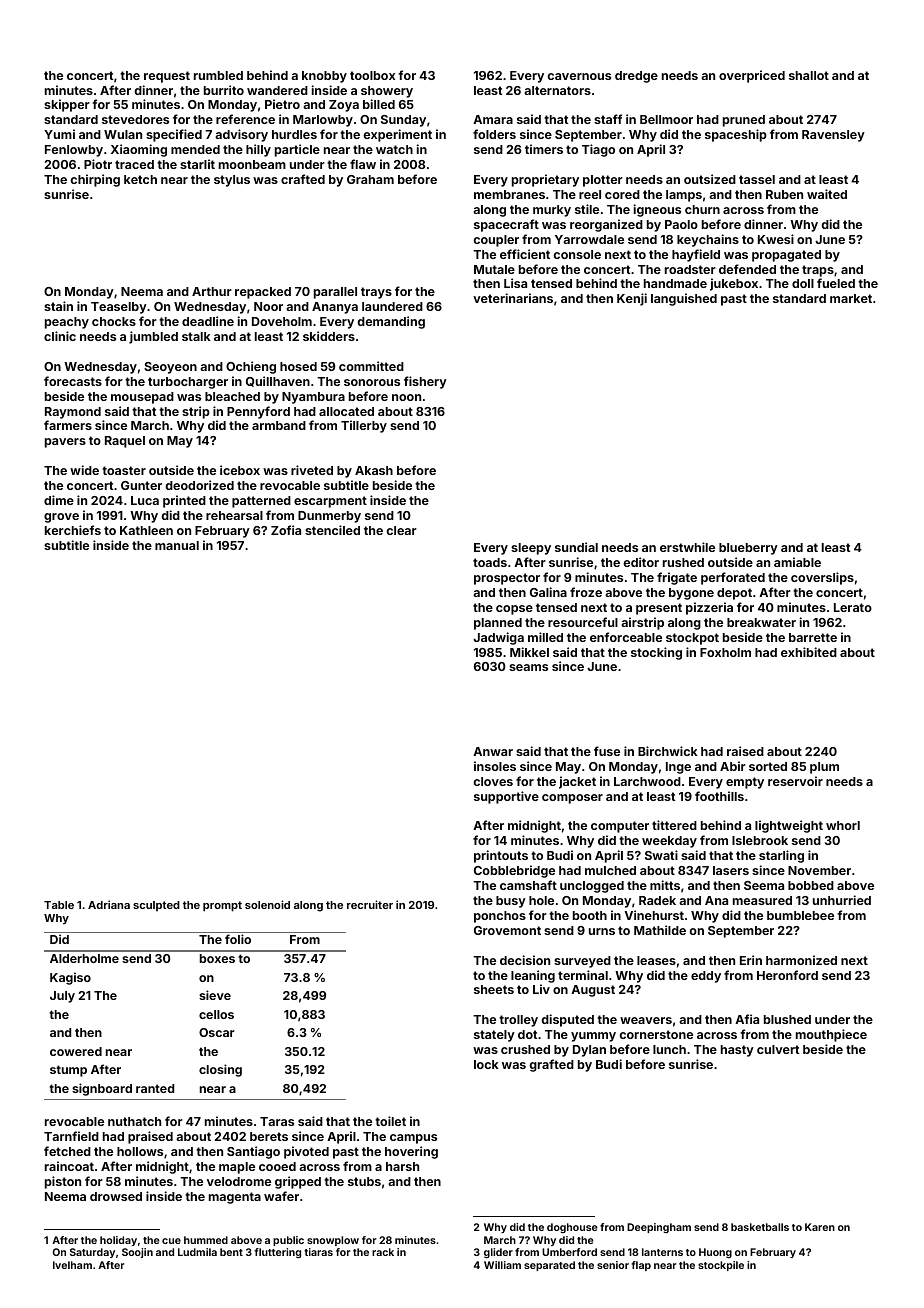  I want to click on doghouse, so click(572, 1228).
